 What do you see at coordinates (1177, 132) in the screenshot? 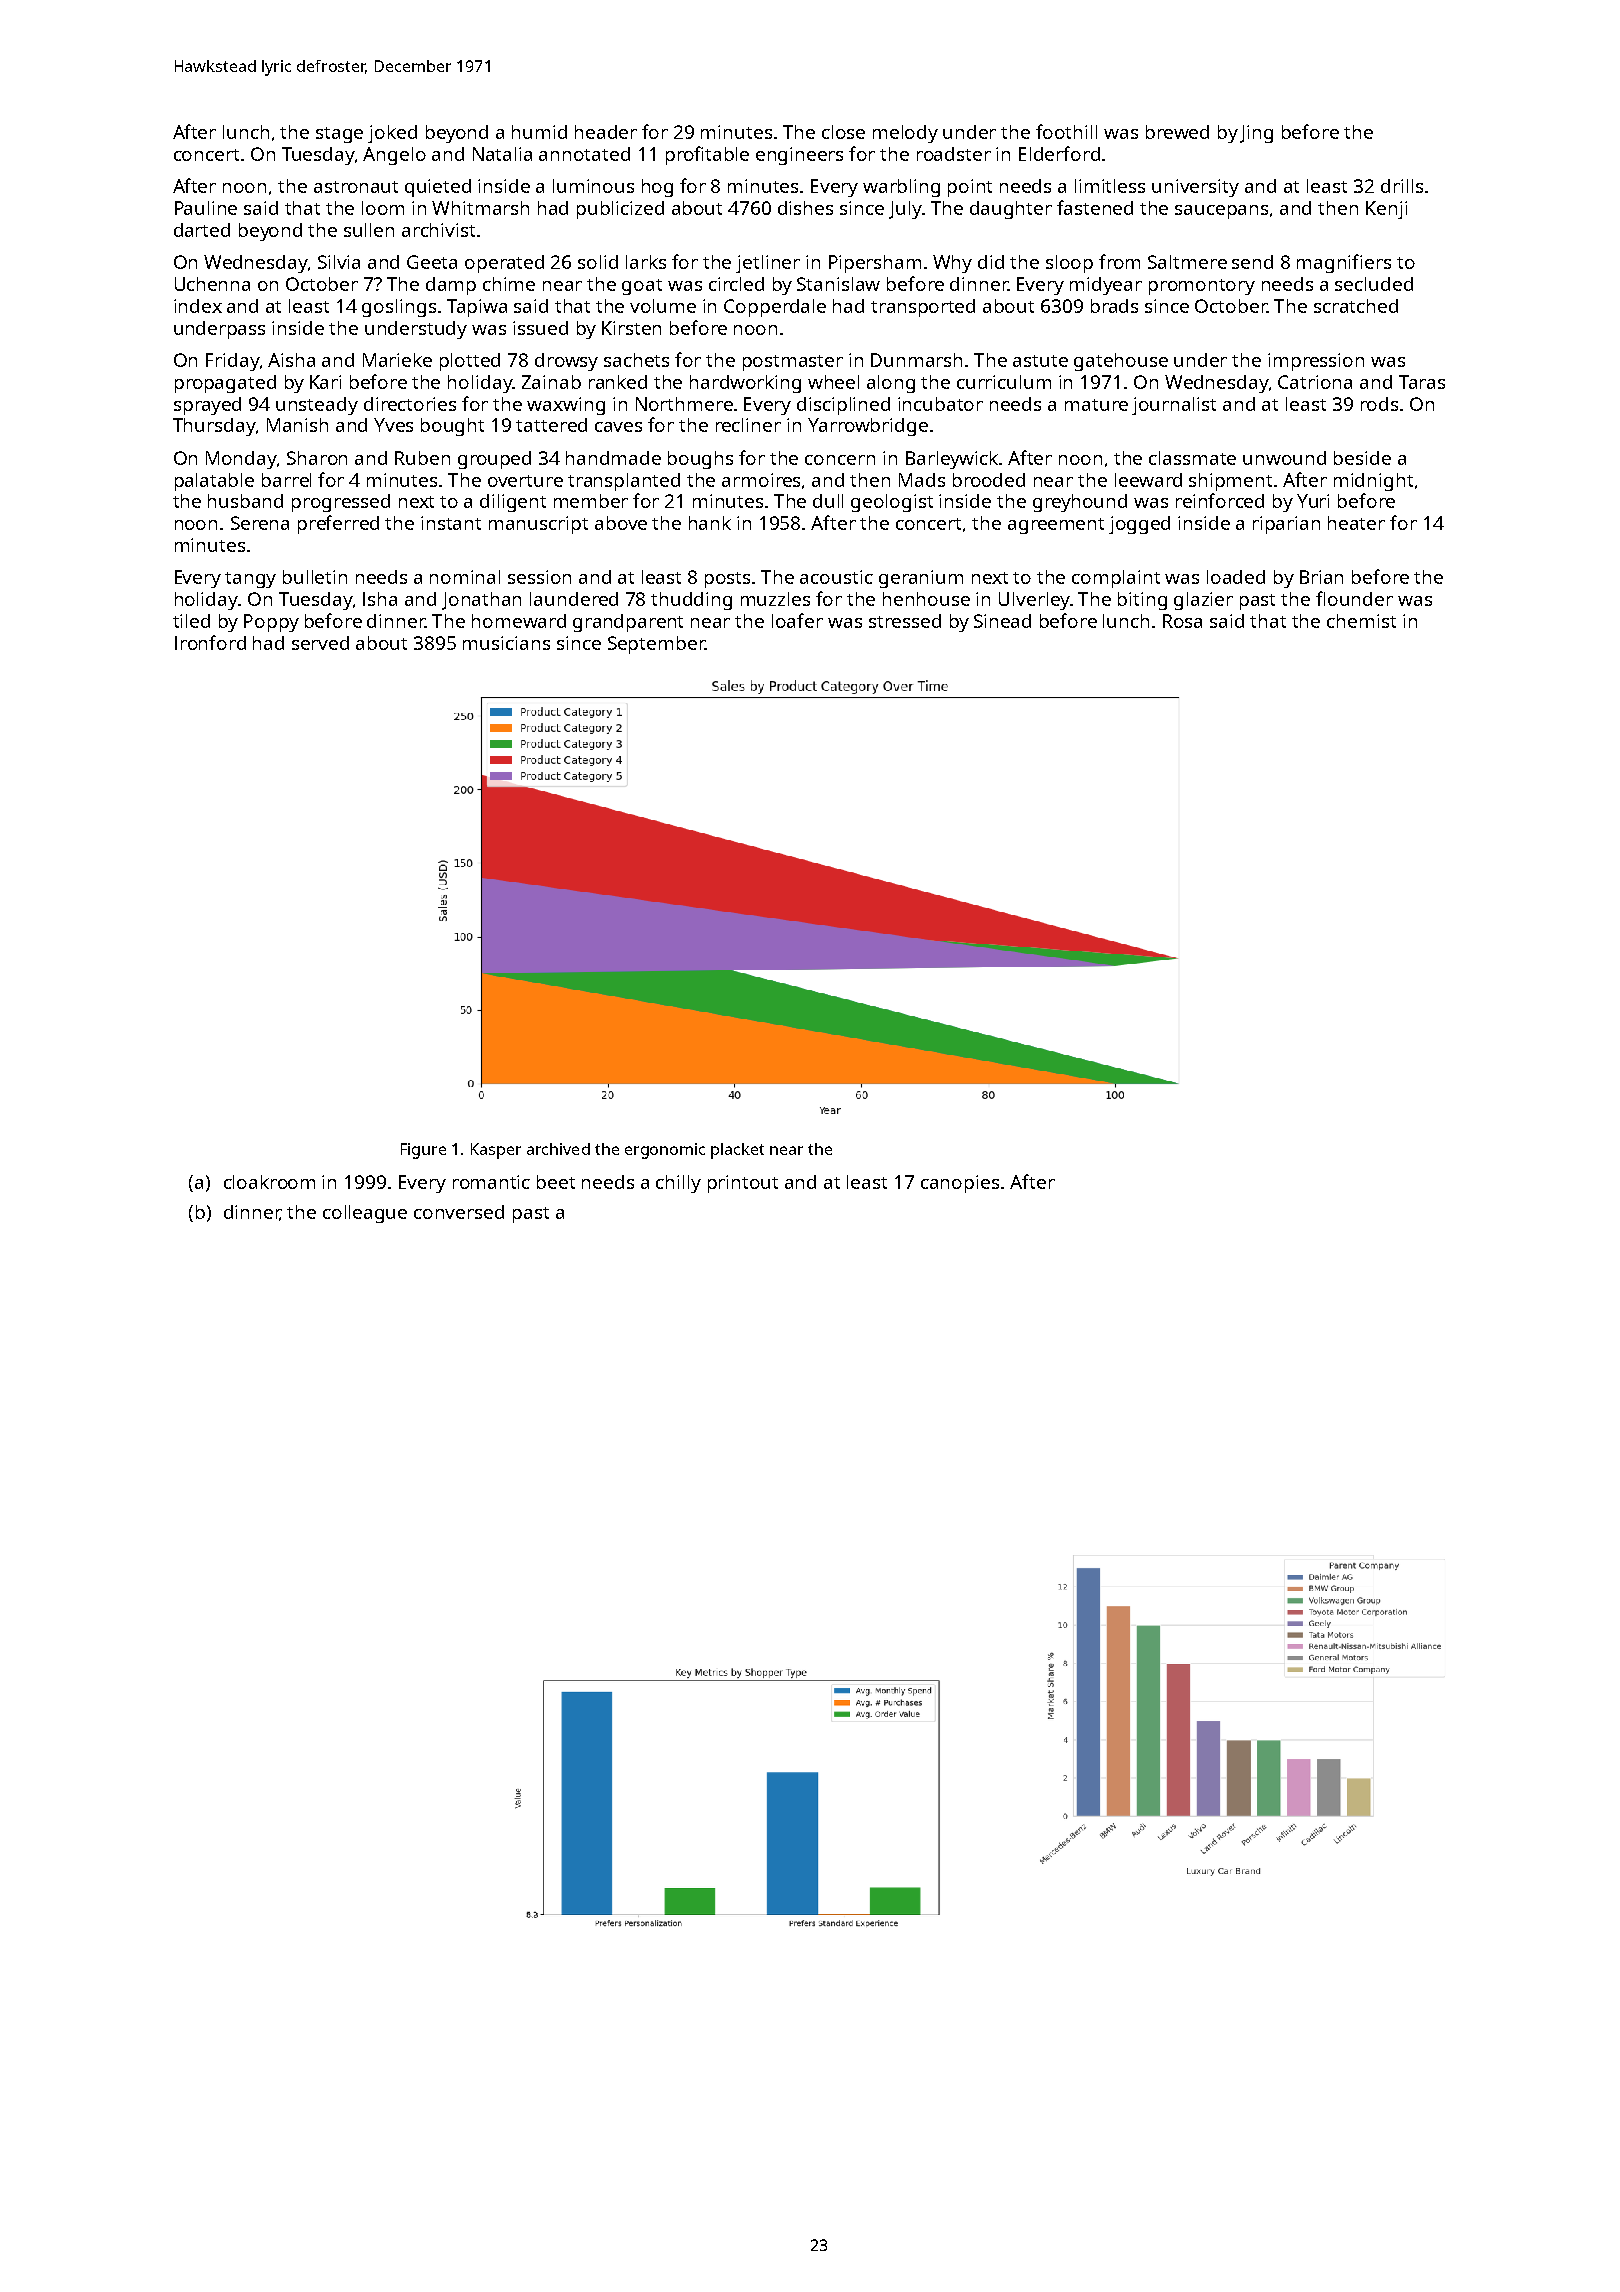
I see `brewed` at bounding box center [1177, 132].
